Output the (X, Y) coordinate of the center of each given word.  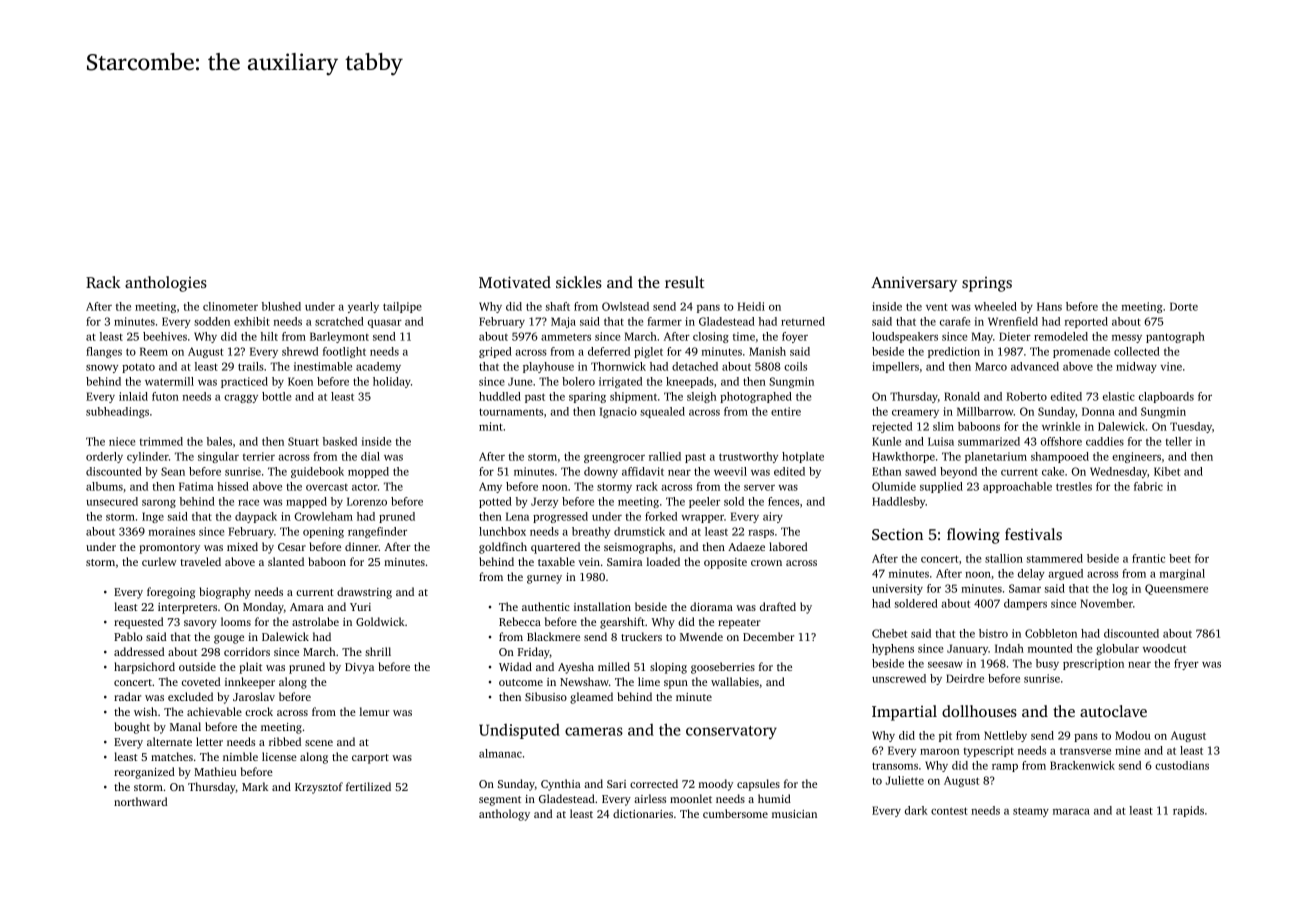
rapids (1188, 811)
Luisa (941, 441)
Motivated (515, 282)
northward (140, 801)
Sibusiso (546, 696)
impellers (895, 367)
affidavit (643, 471)
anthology (504, 815)
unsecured (112, 501)
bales (219, 441)
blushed (281, 306)
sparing (587, 397)
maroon (939, 752)
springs (987, 284)
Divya (359, 668)
